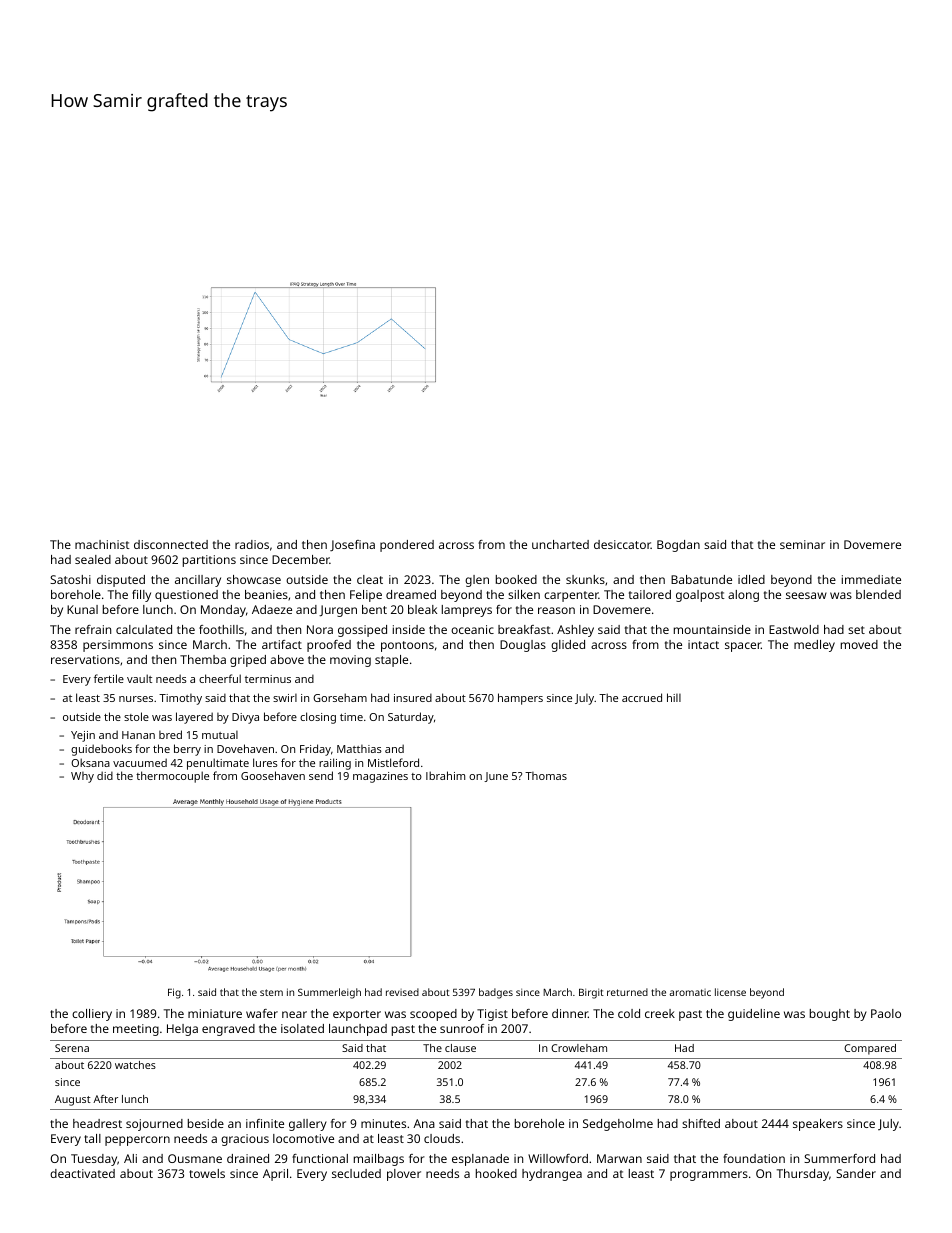 Image resolution: width=952 pixels, height=1233 pixels. What do you see at coordinates (273, 775) in the screenshot?
I see `Goosehaven` at bounding box center [273, 775].
